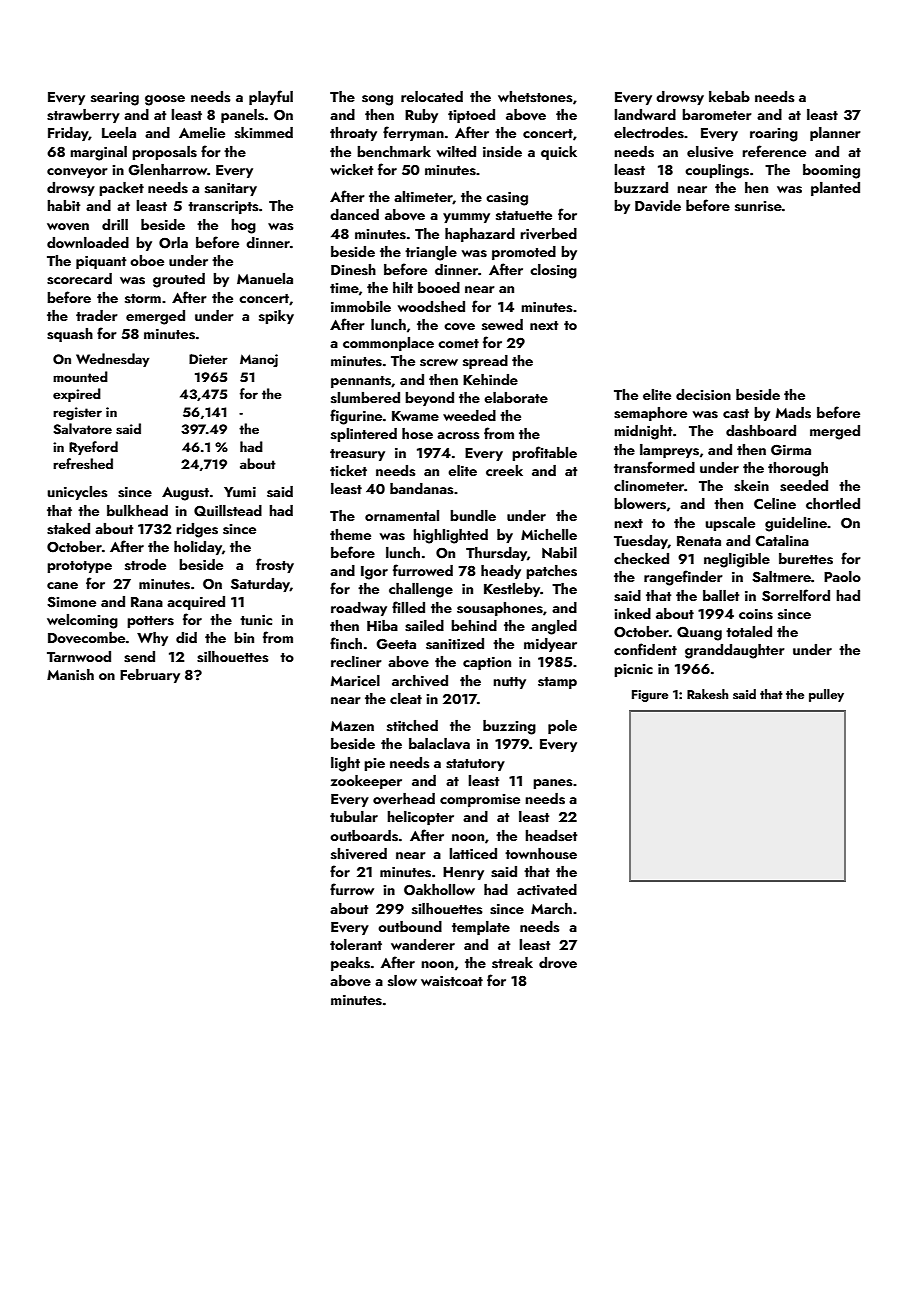  What do you see at coordinates (504, 470) in the image?
I see `creek` at bounding box center [504, 470].
